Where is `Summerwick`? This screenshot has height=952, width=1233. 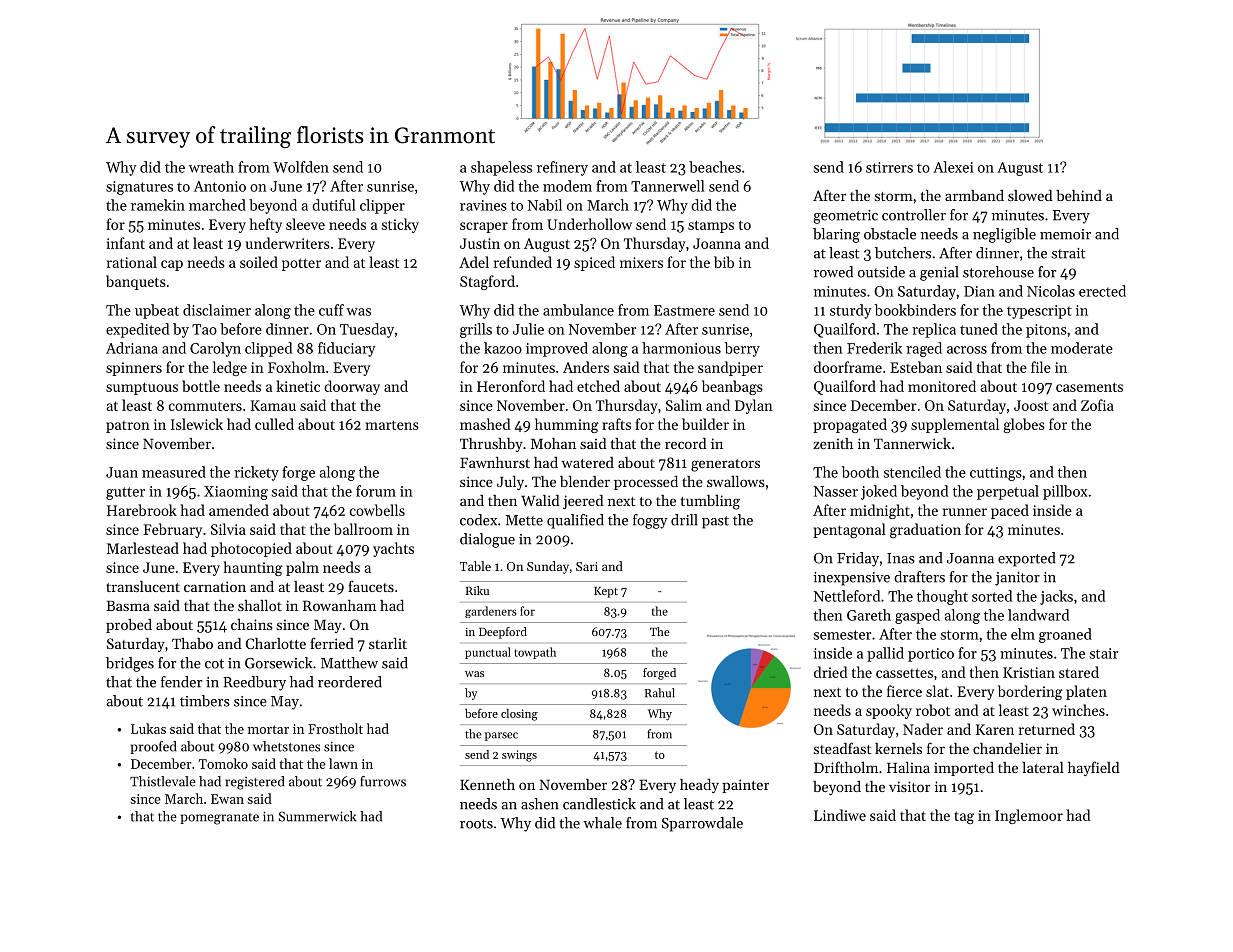 Summerwick is located at coordinates (317, 816).
